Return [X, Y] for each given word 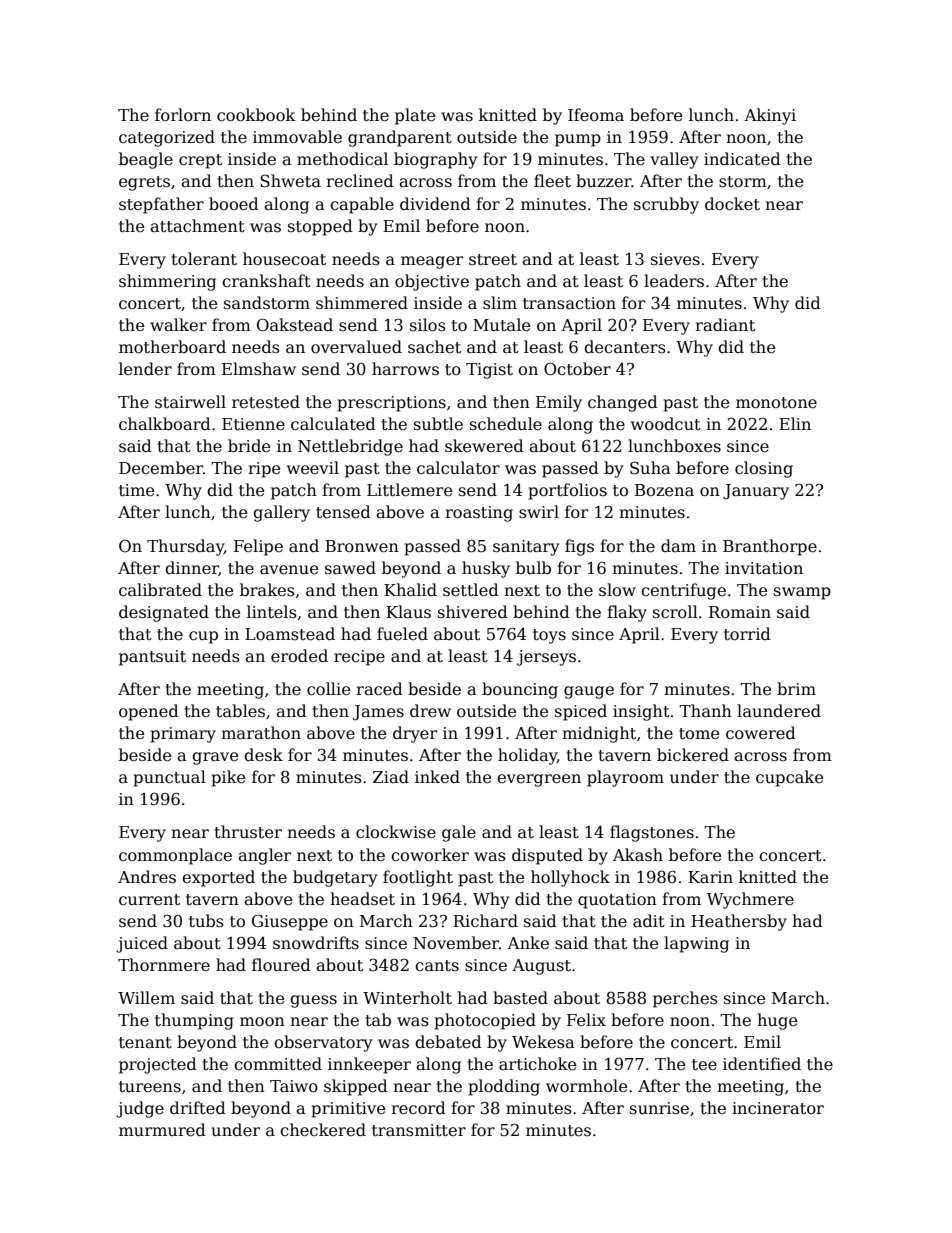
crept [200, 161]
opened [149, 712]
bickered [693, 755]
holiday [527, 756]
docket [732, 204]
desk [263, 755]
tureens [150, 1087]
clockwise [396, 832]
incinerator [778, 1108]
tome [699, 734]
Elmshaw [259, 368]
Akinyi [770, 116]
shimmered [362, 303]
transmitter [419, 1130]
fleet [552, 181]
